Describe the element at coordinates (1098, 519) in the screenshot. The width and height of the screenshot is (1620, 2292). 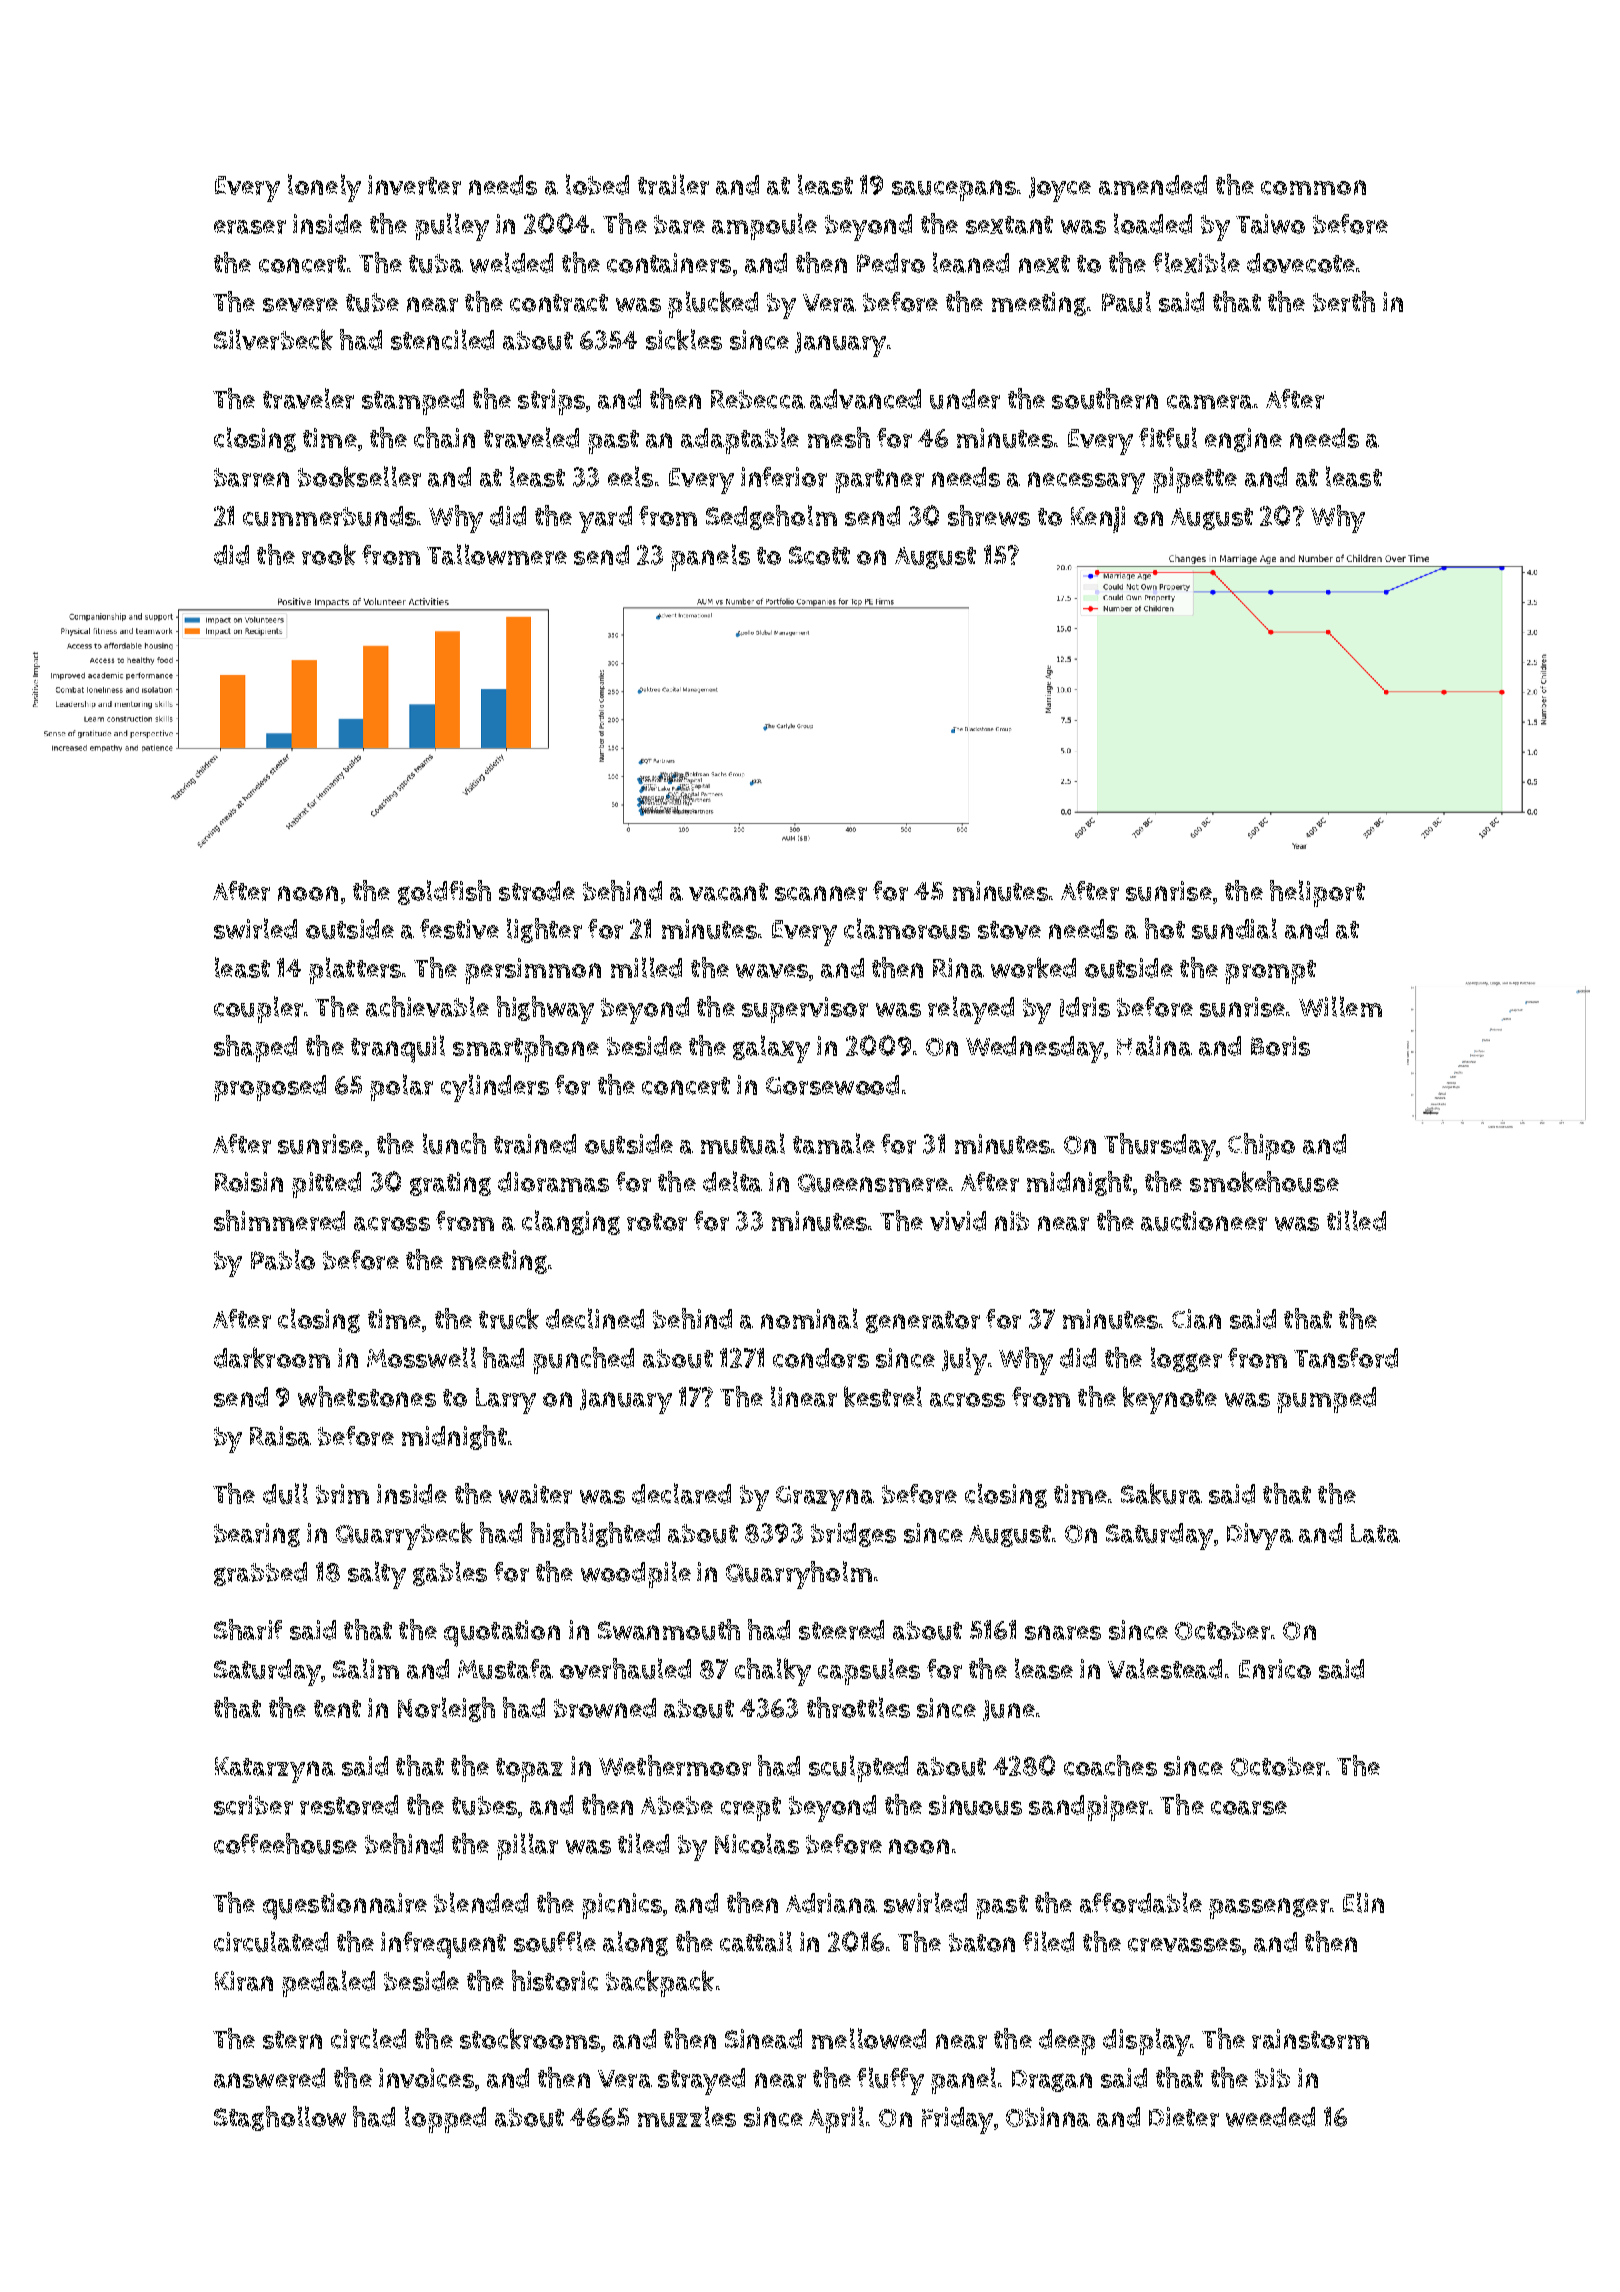
I see `Kenji` at that location.
